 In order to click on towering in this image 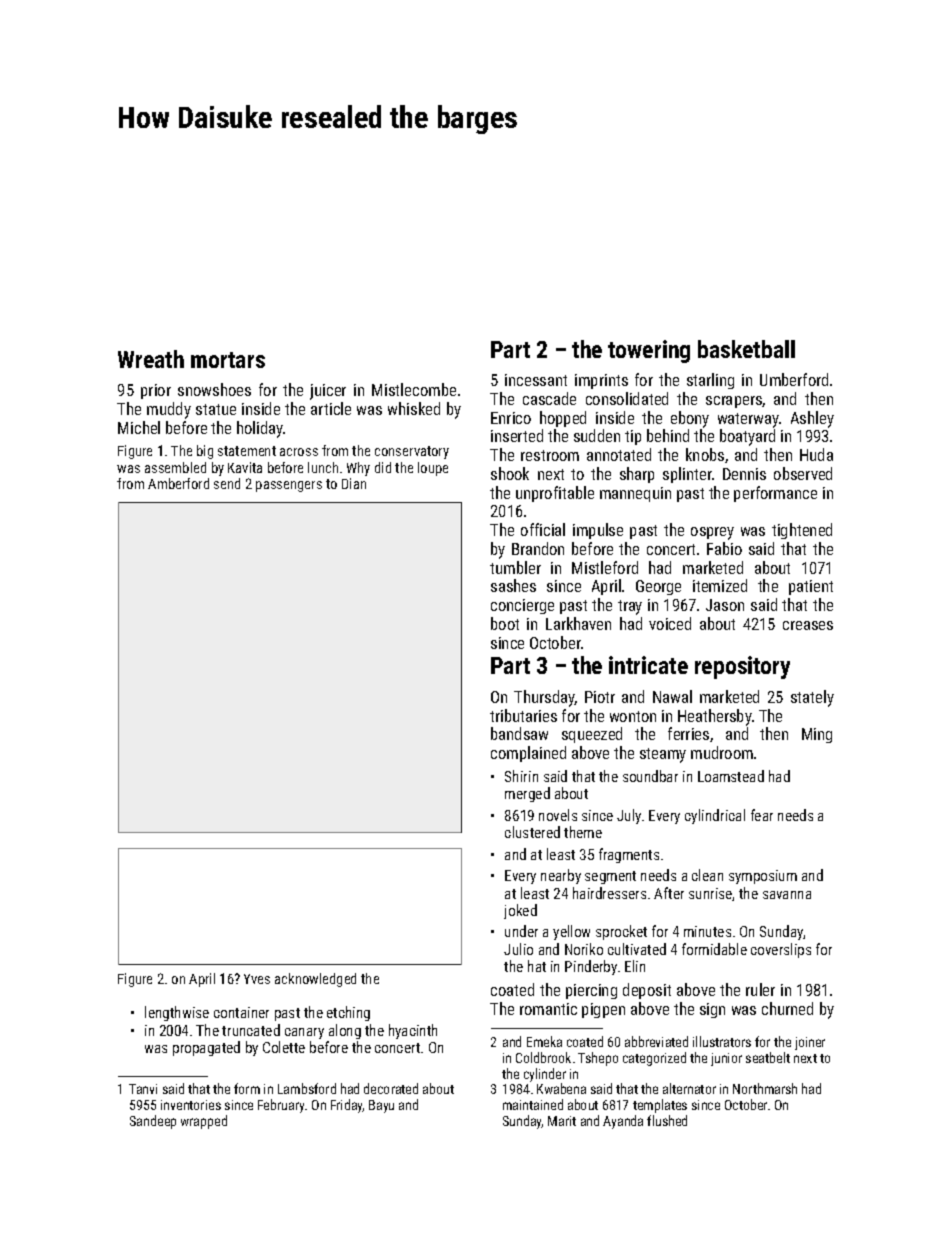, I will do `click(649, 351)`.
